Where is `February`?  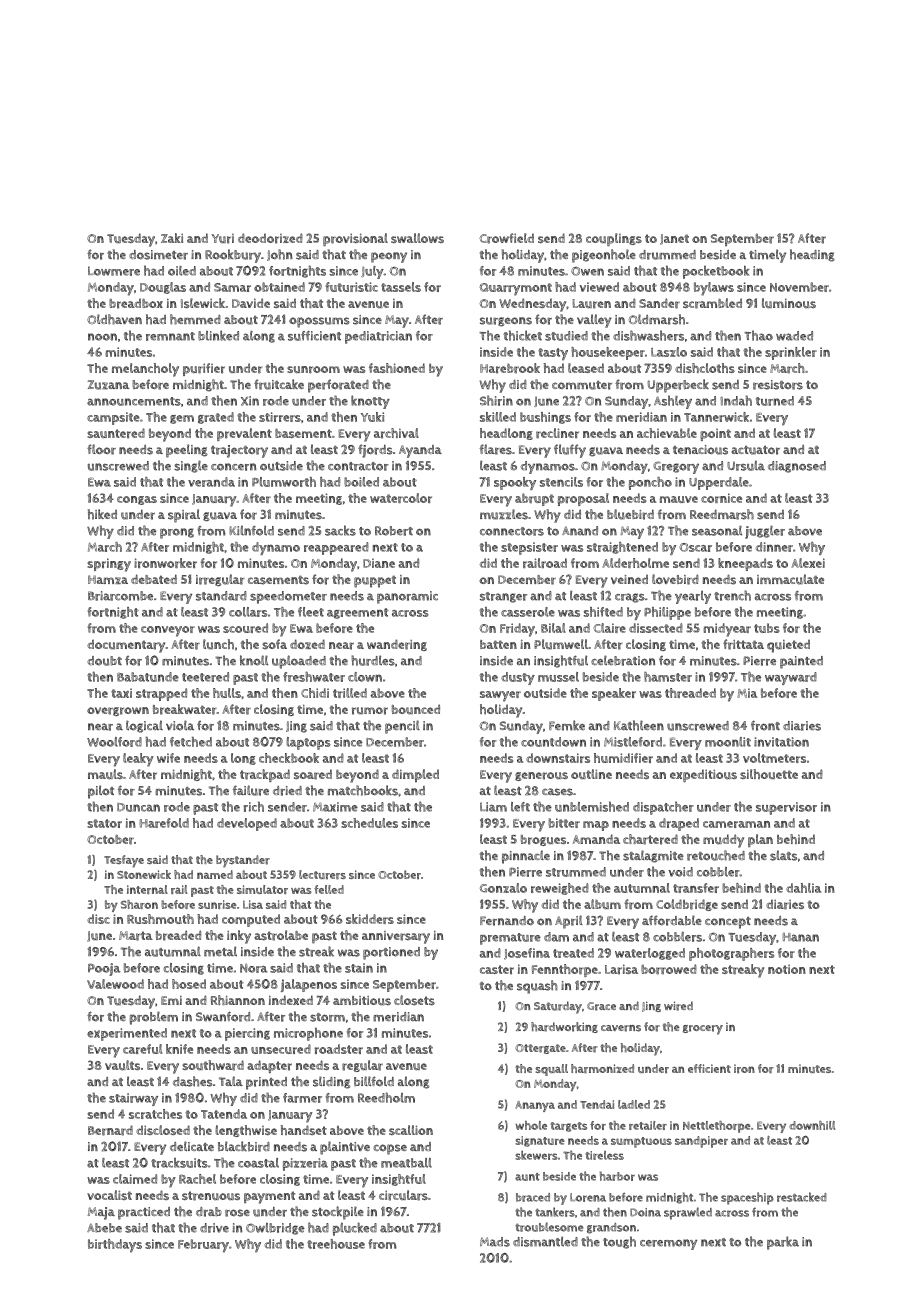 February is located at coordinates (203, 1245).
